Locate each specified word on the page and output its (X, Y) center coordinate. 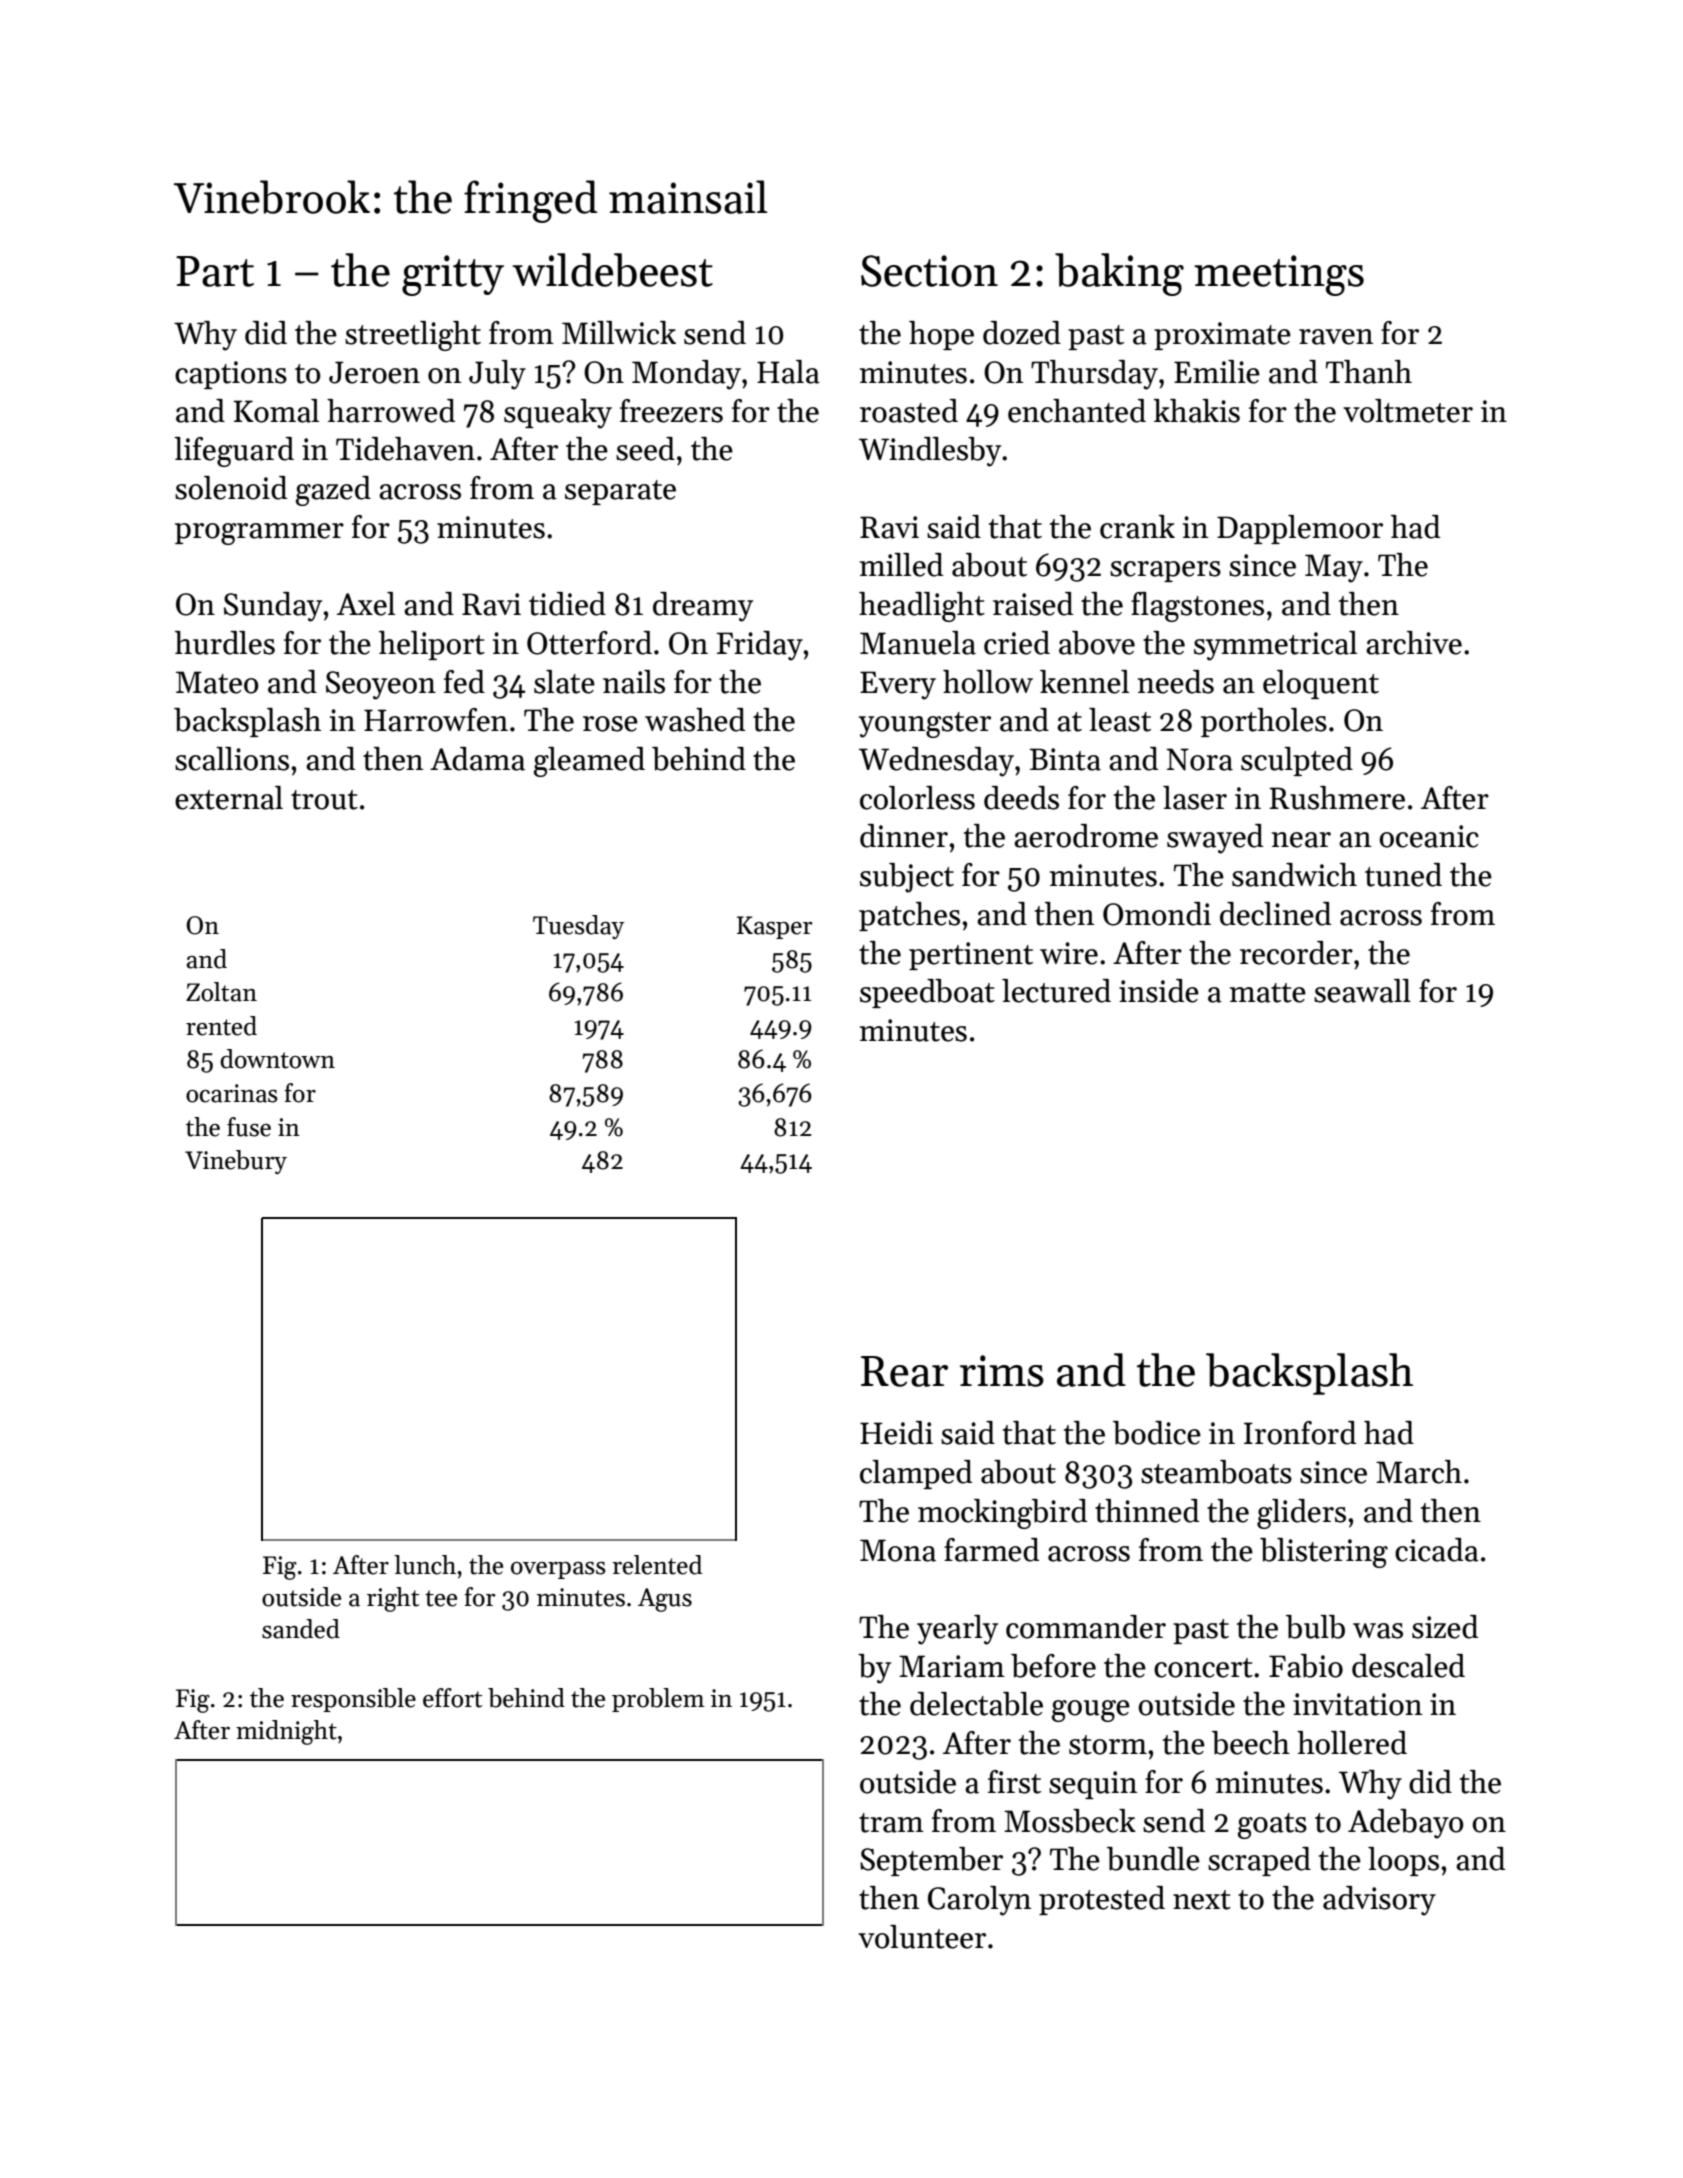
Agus (665, 1600)
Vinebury (236, 1162)
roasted (909, 411)
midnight (286, 1732)
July (497, 375)
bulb (1315, 1627)
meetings (1279, 275)
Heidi (896, 1433)
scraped (1259, 1861)
